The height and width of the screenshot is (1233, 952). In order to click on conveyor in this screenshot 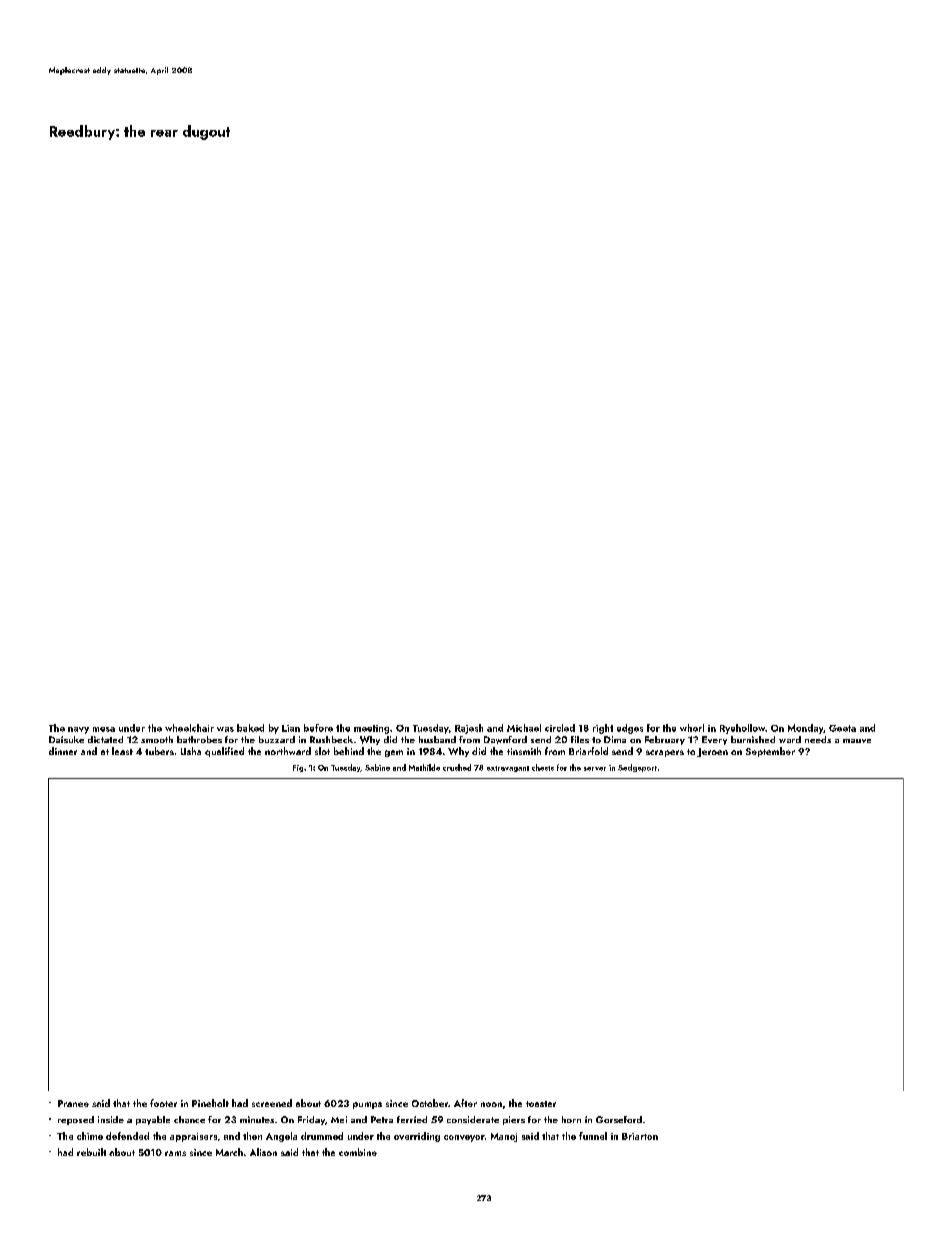, I will do `click(464, 1138)`.
